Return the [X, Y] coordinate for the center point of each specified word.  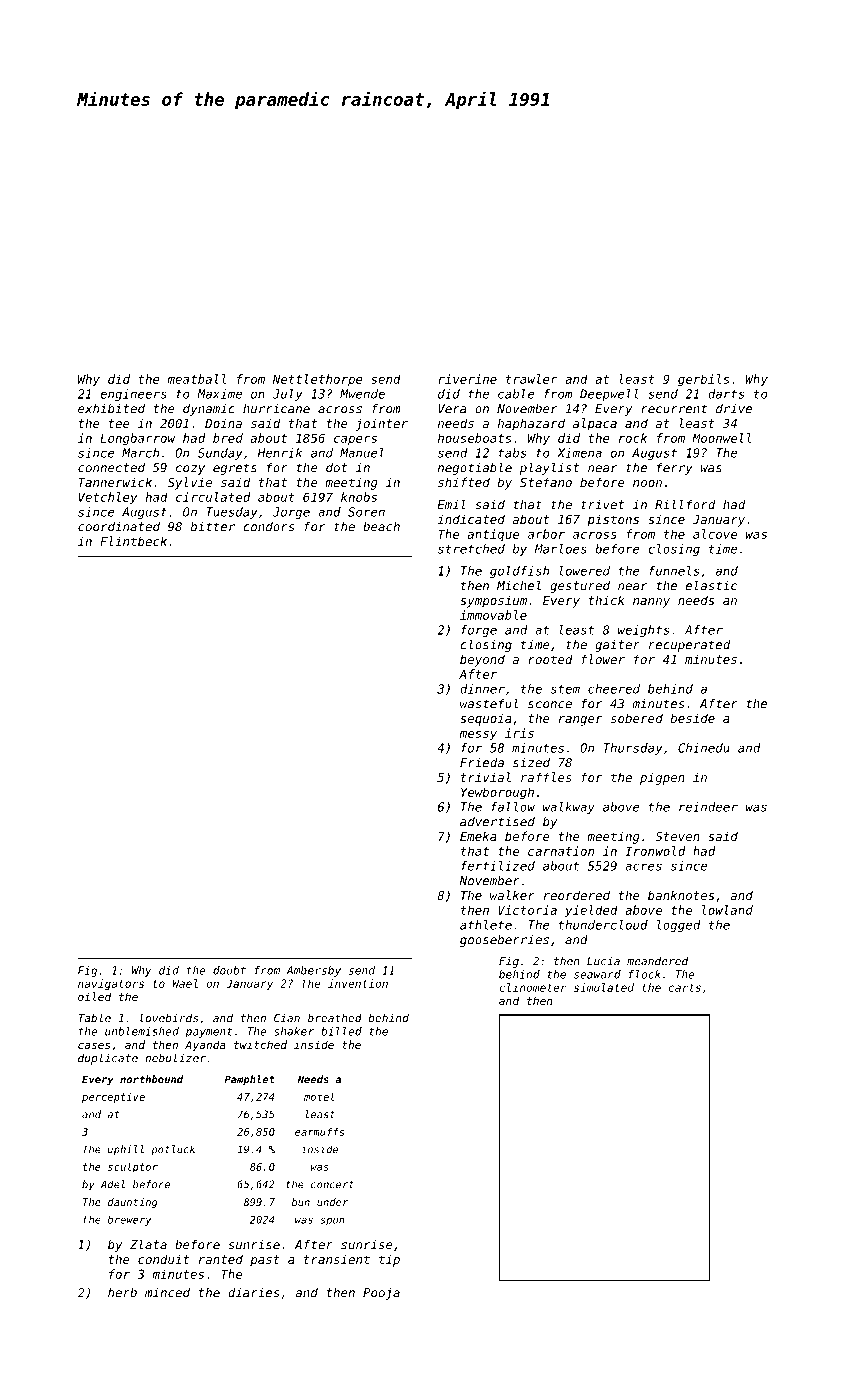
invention [358, 983]
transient [337, 1259]
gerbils [703, 380]
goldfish [519, 572]
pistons [613, 520]
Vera [452, 409]
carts [685, 988]
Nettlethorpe [318, 380]
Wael [185, 983]
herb [122, 1293]
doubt [229, 970]
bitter [213, 527]
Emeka [478, 836]
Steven [677, 836]
